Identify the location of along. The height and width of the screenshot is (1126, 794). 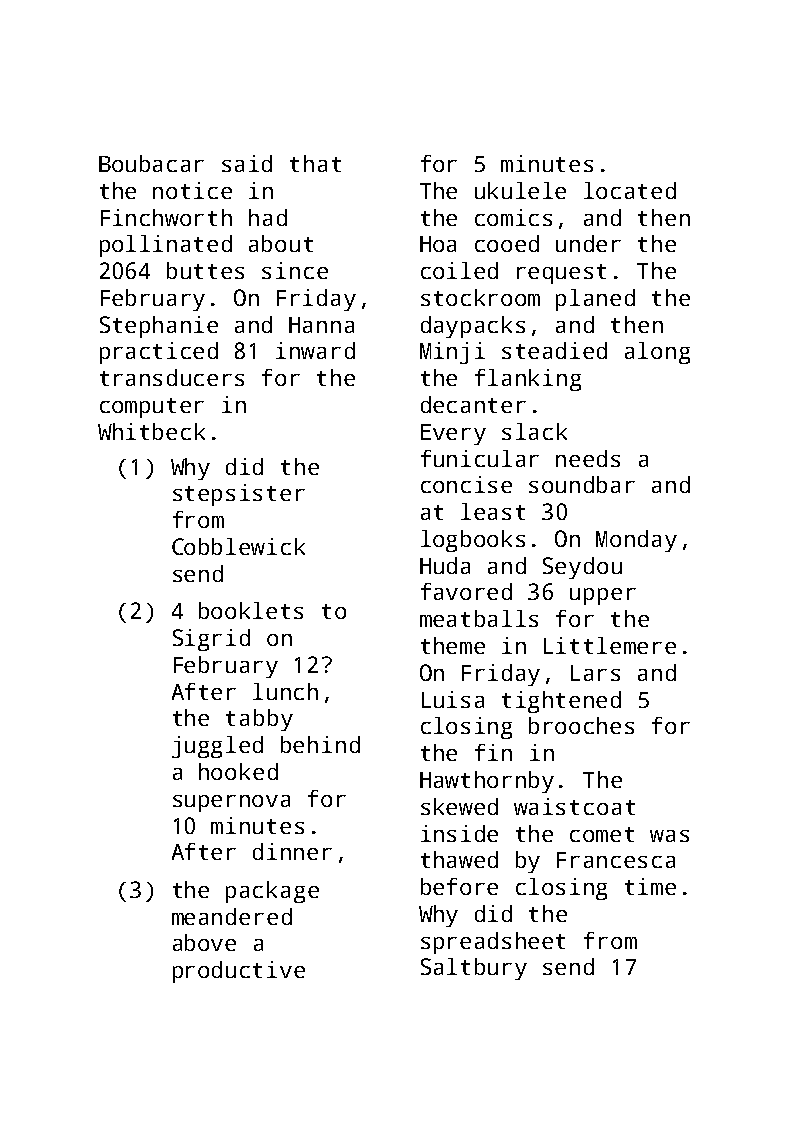
(657, 353).
